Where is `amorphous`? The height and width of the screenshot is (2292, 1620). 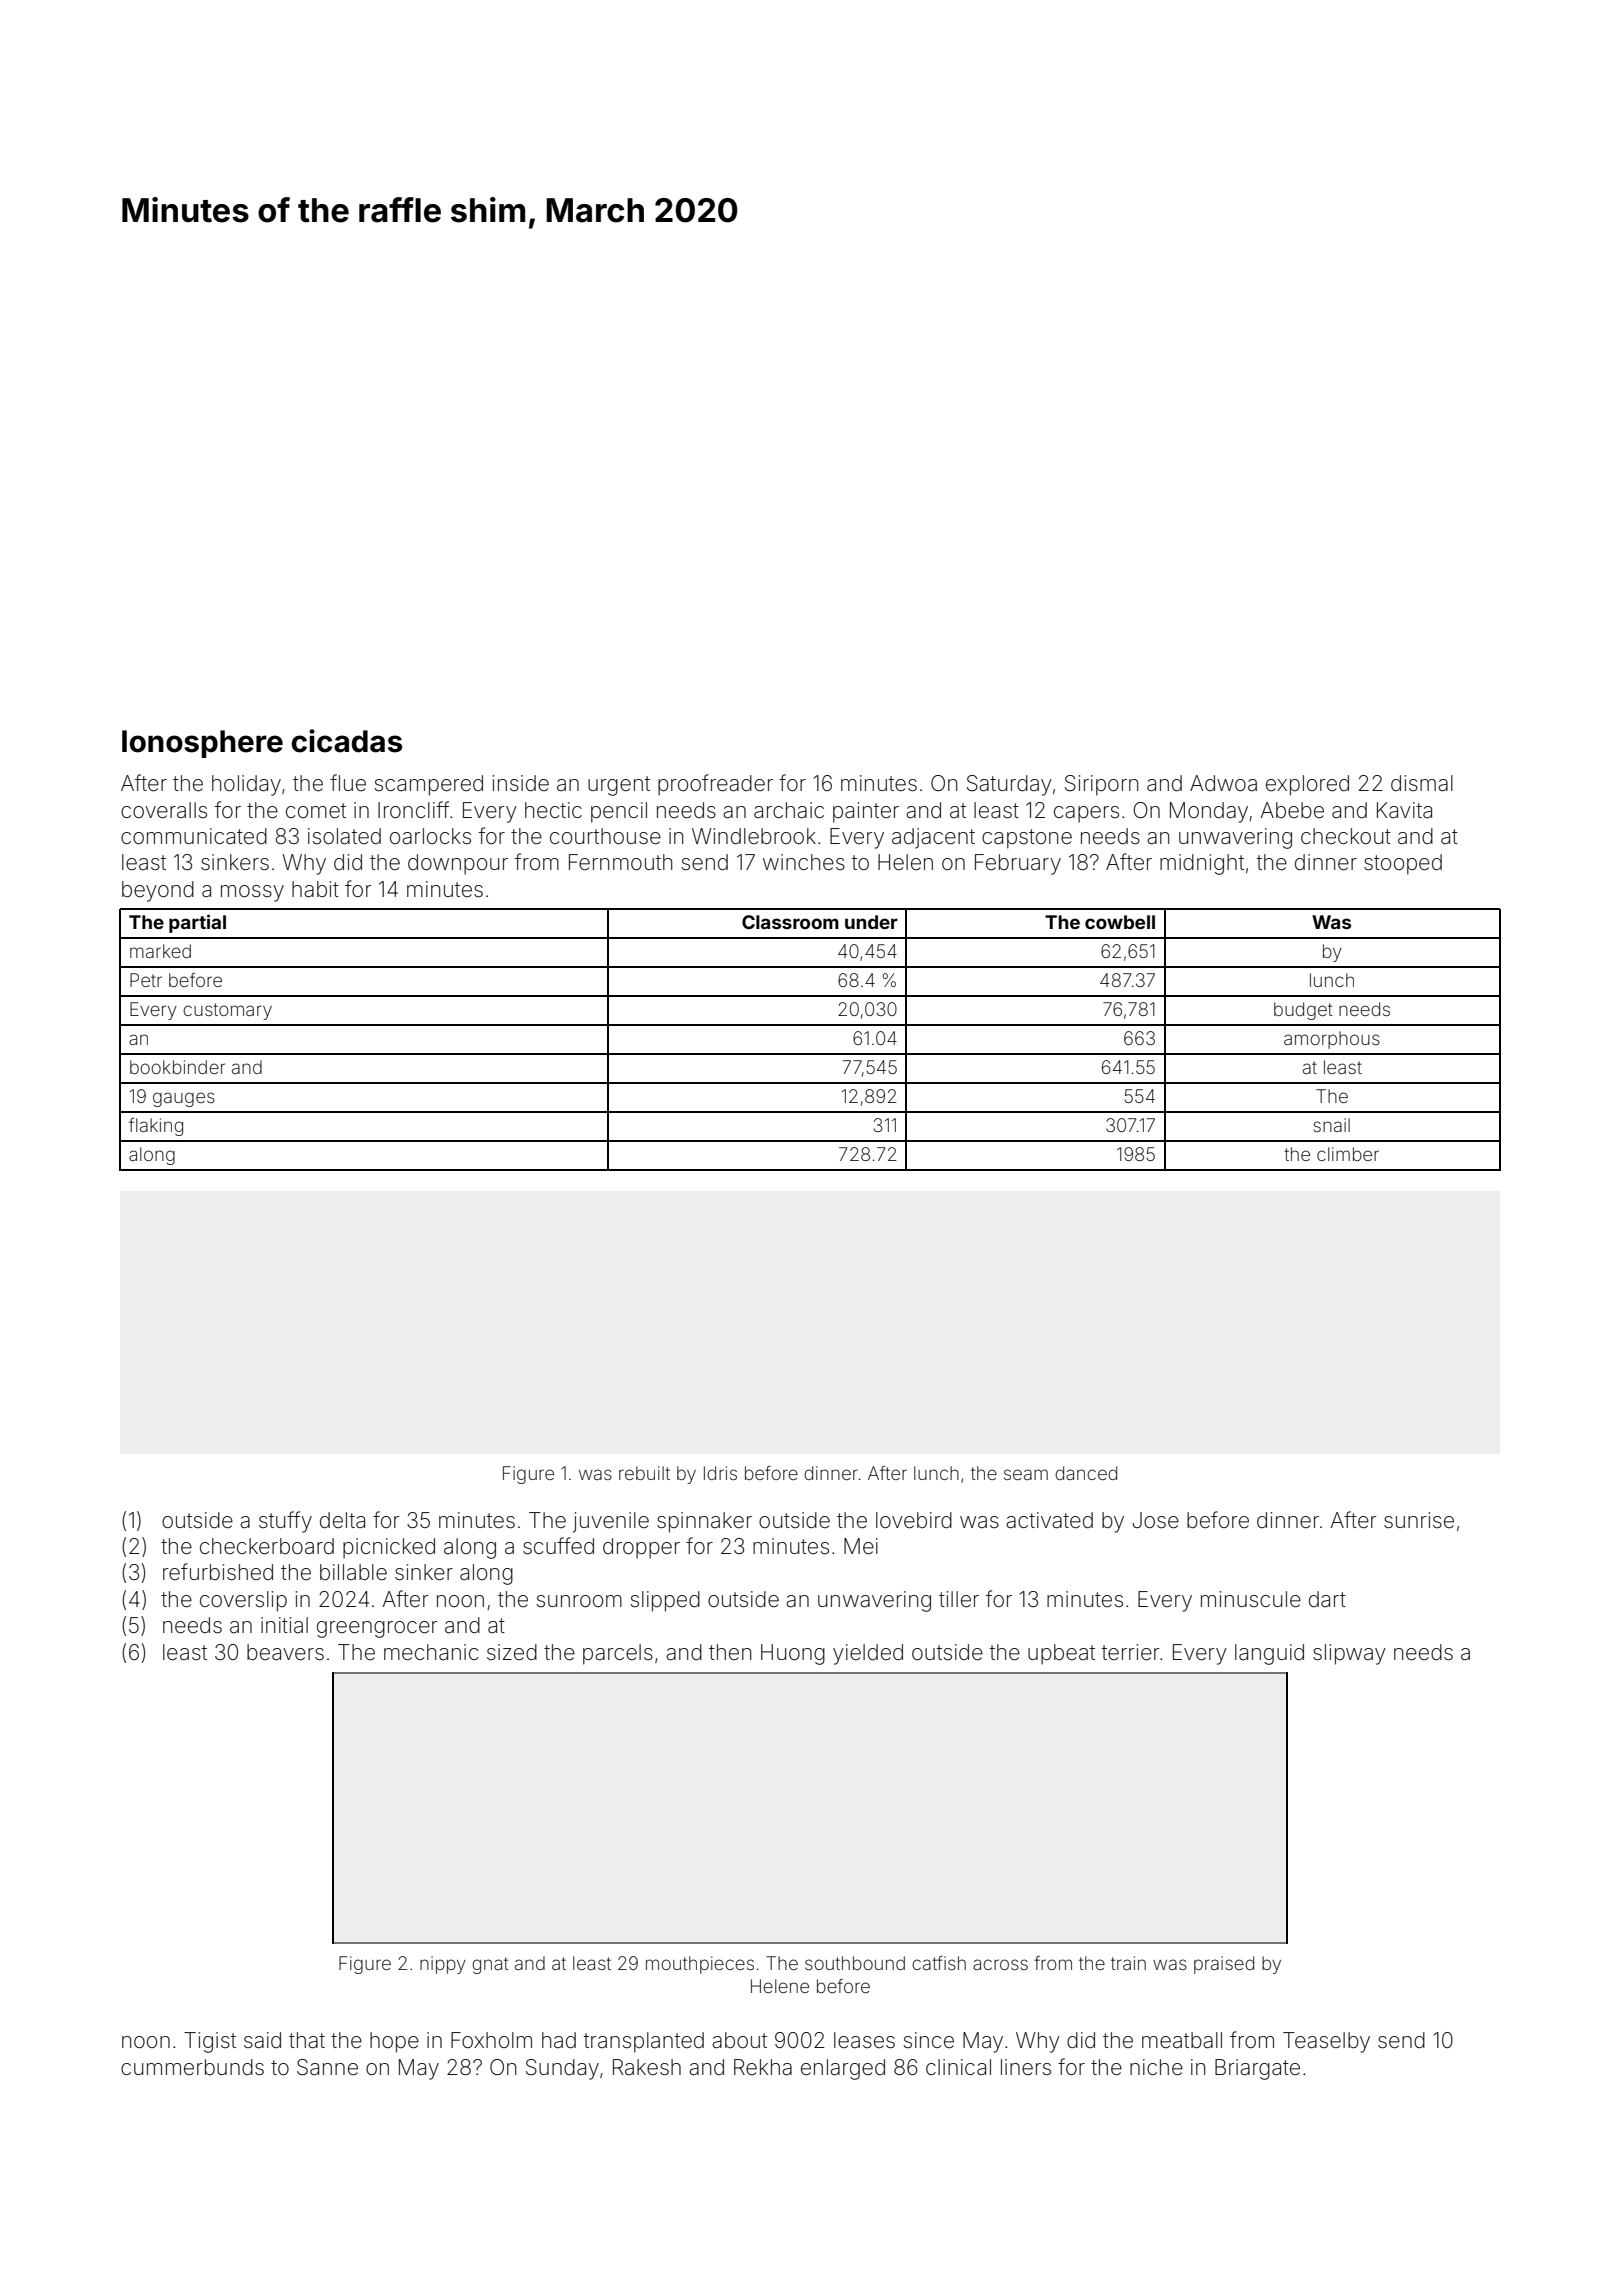
amorphous is located at coordinates (1332, 1040).
